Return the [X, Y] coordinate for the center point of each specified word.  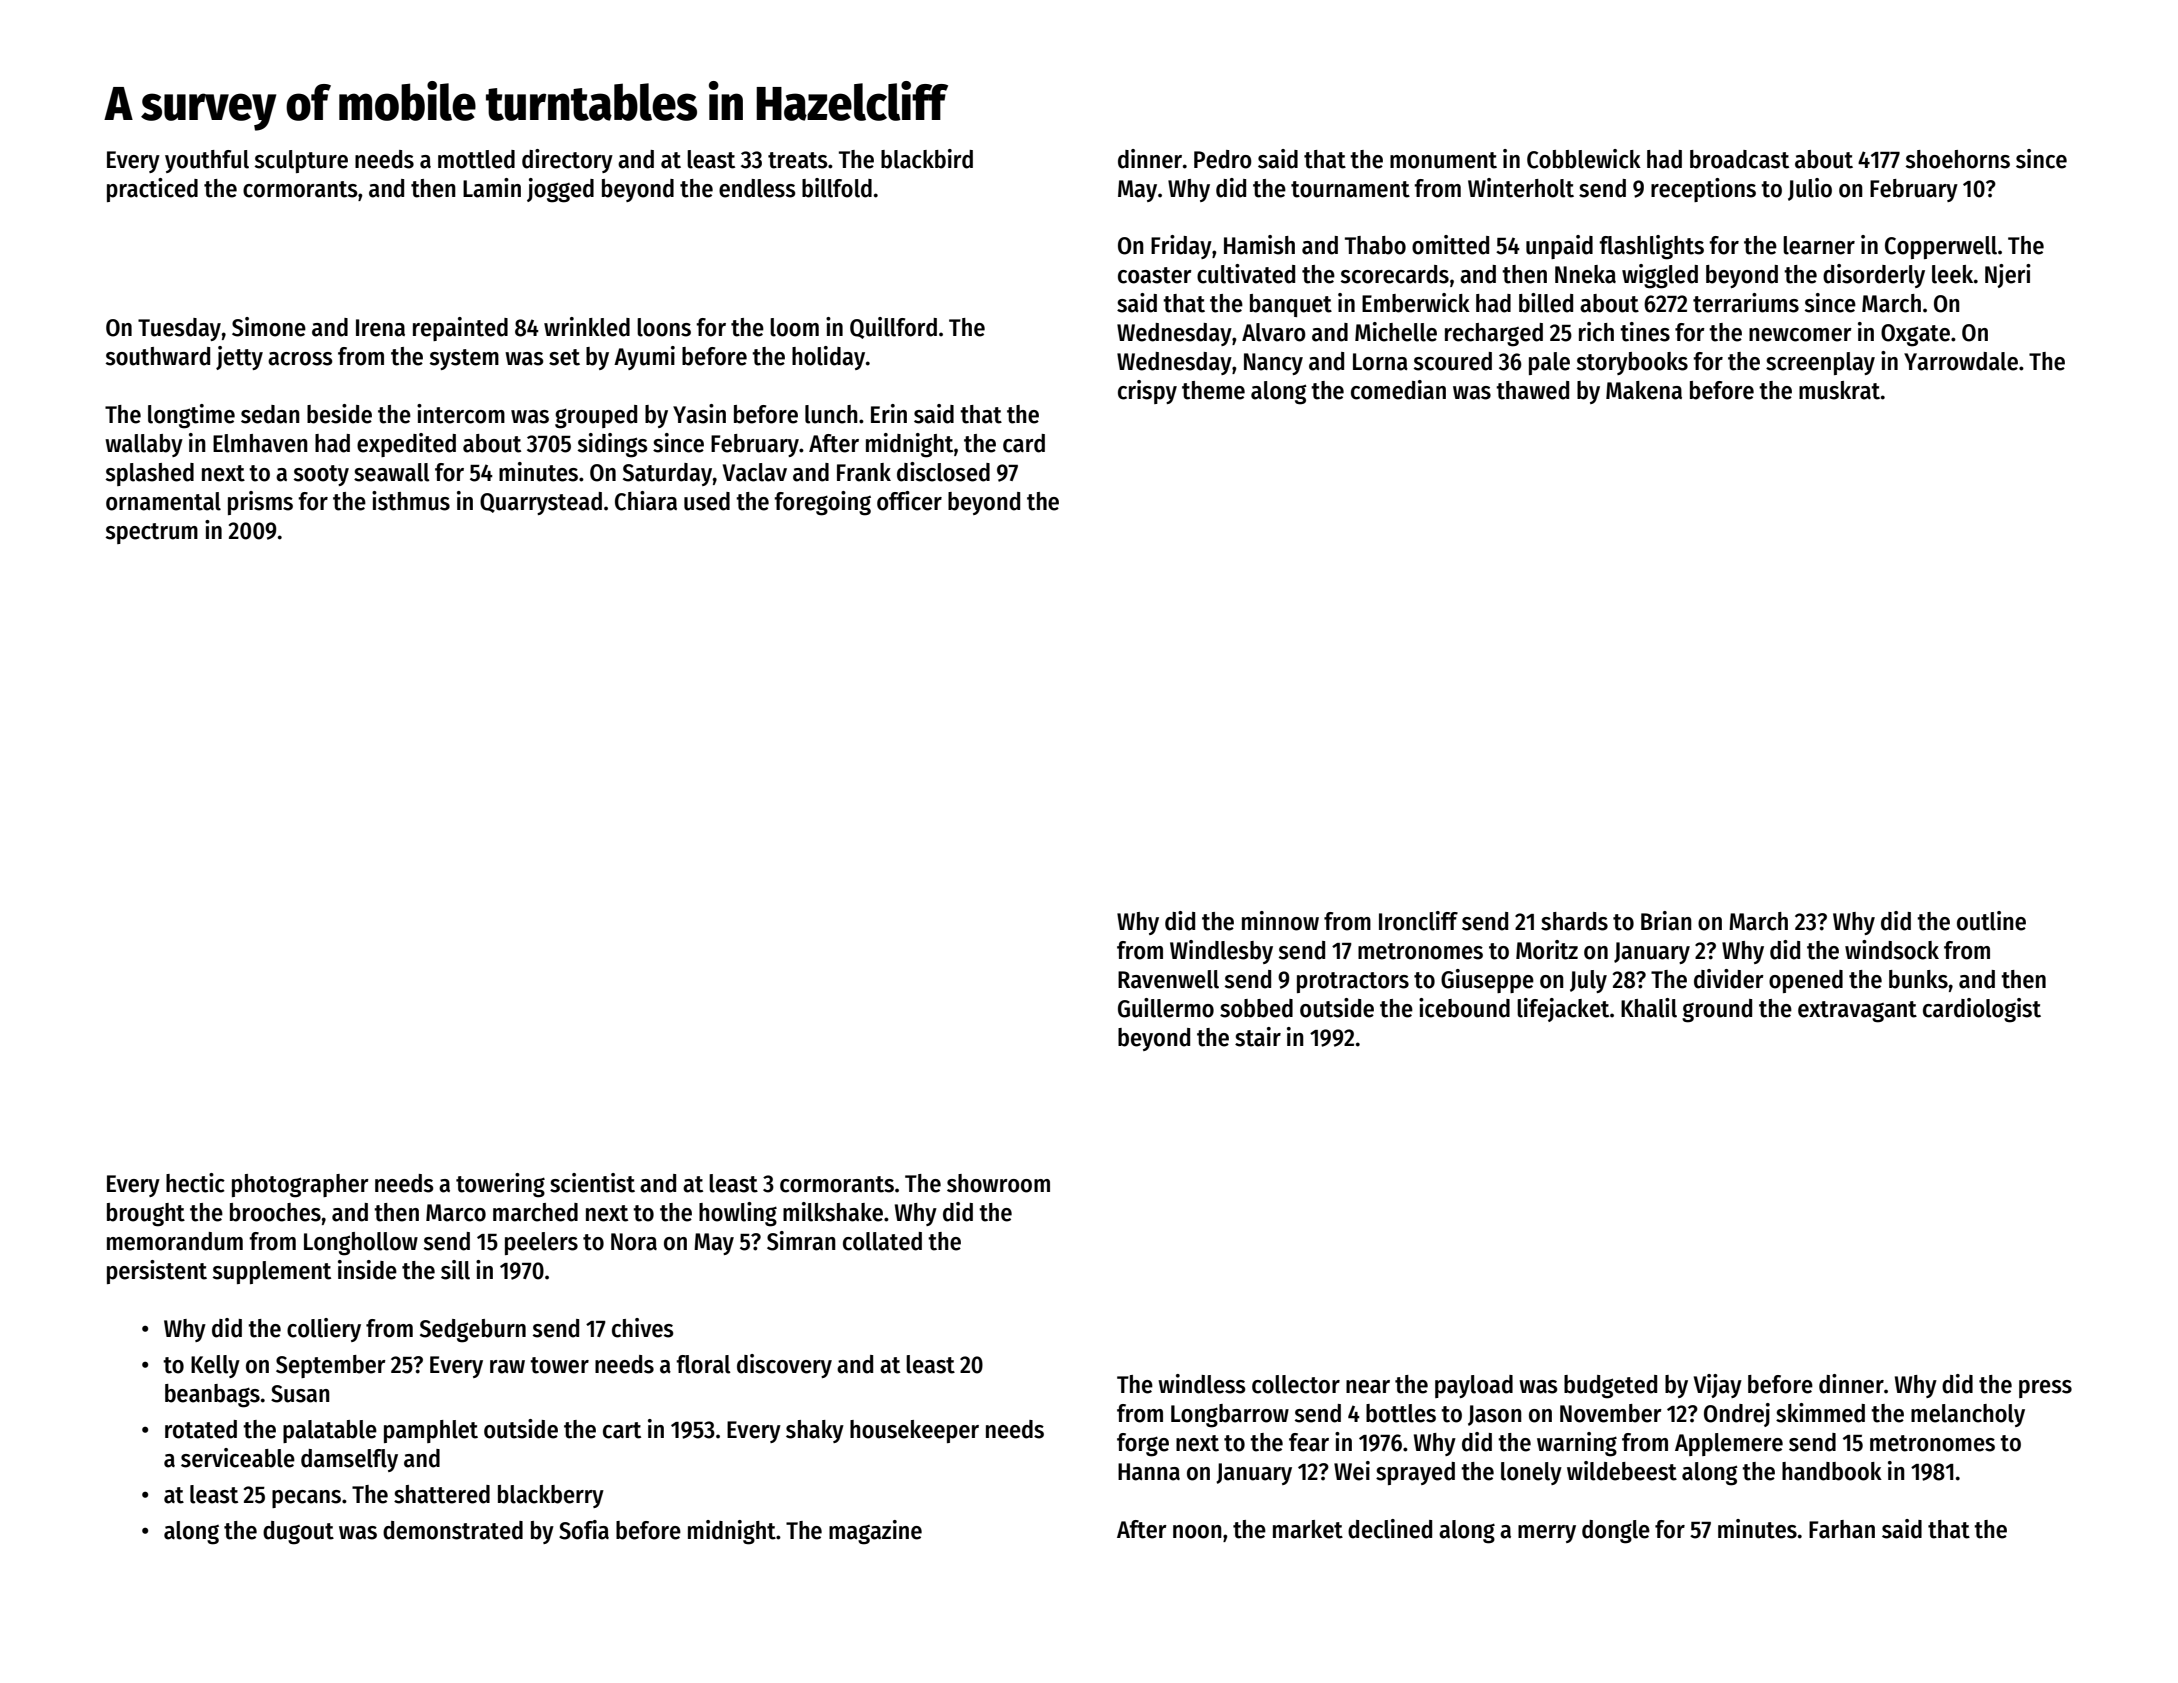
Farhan [1842, 1529]
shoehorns [1958, 159]
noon [1197, 1532]
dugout [298, 1533]
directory [567, 161]
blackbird [927, 159]
